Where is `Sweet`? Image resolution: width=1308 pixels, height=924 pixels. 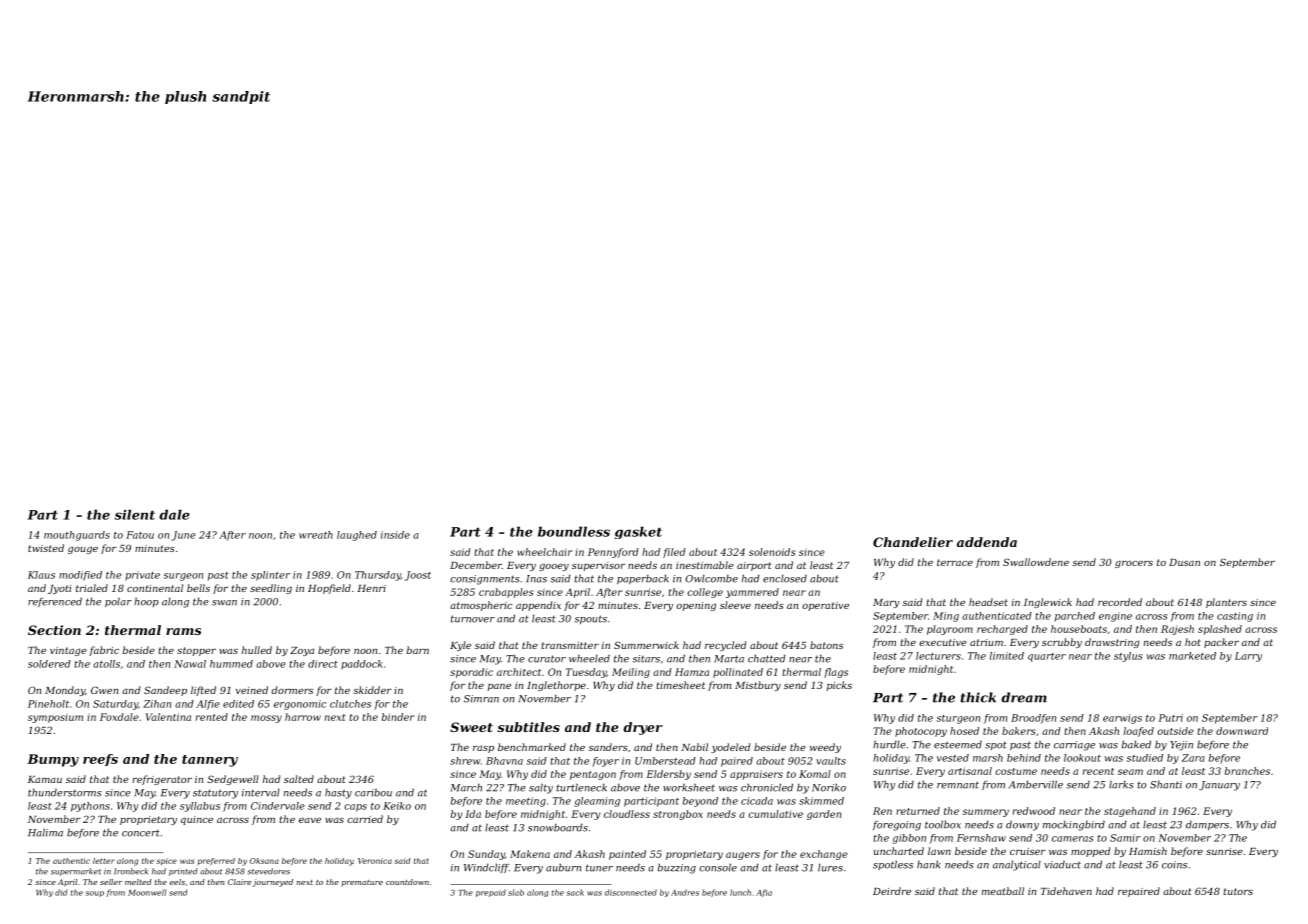
Sweet is located at coordinates (471, 727).
